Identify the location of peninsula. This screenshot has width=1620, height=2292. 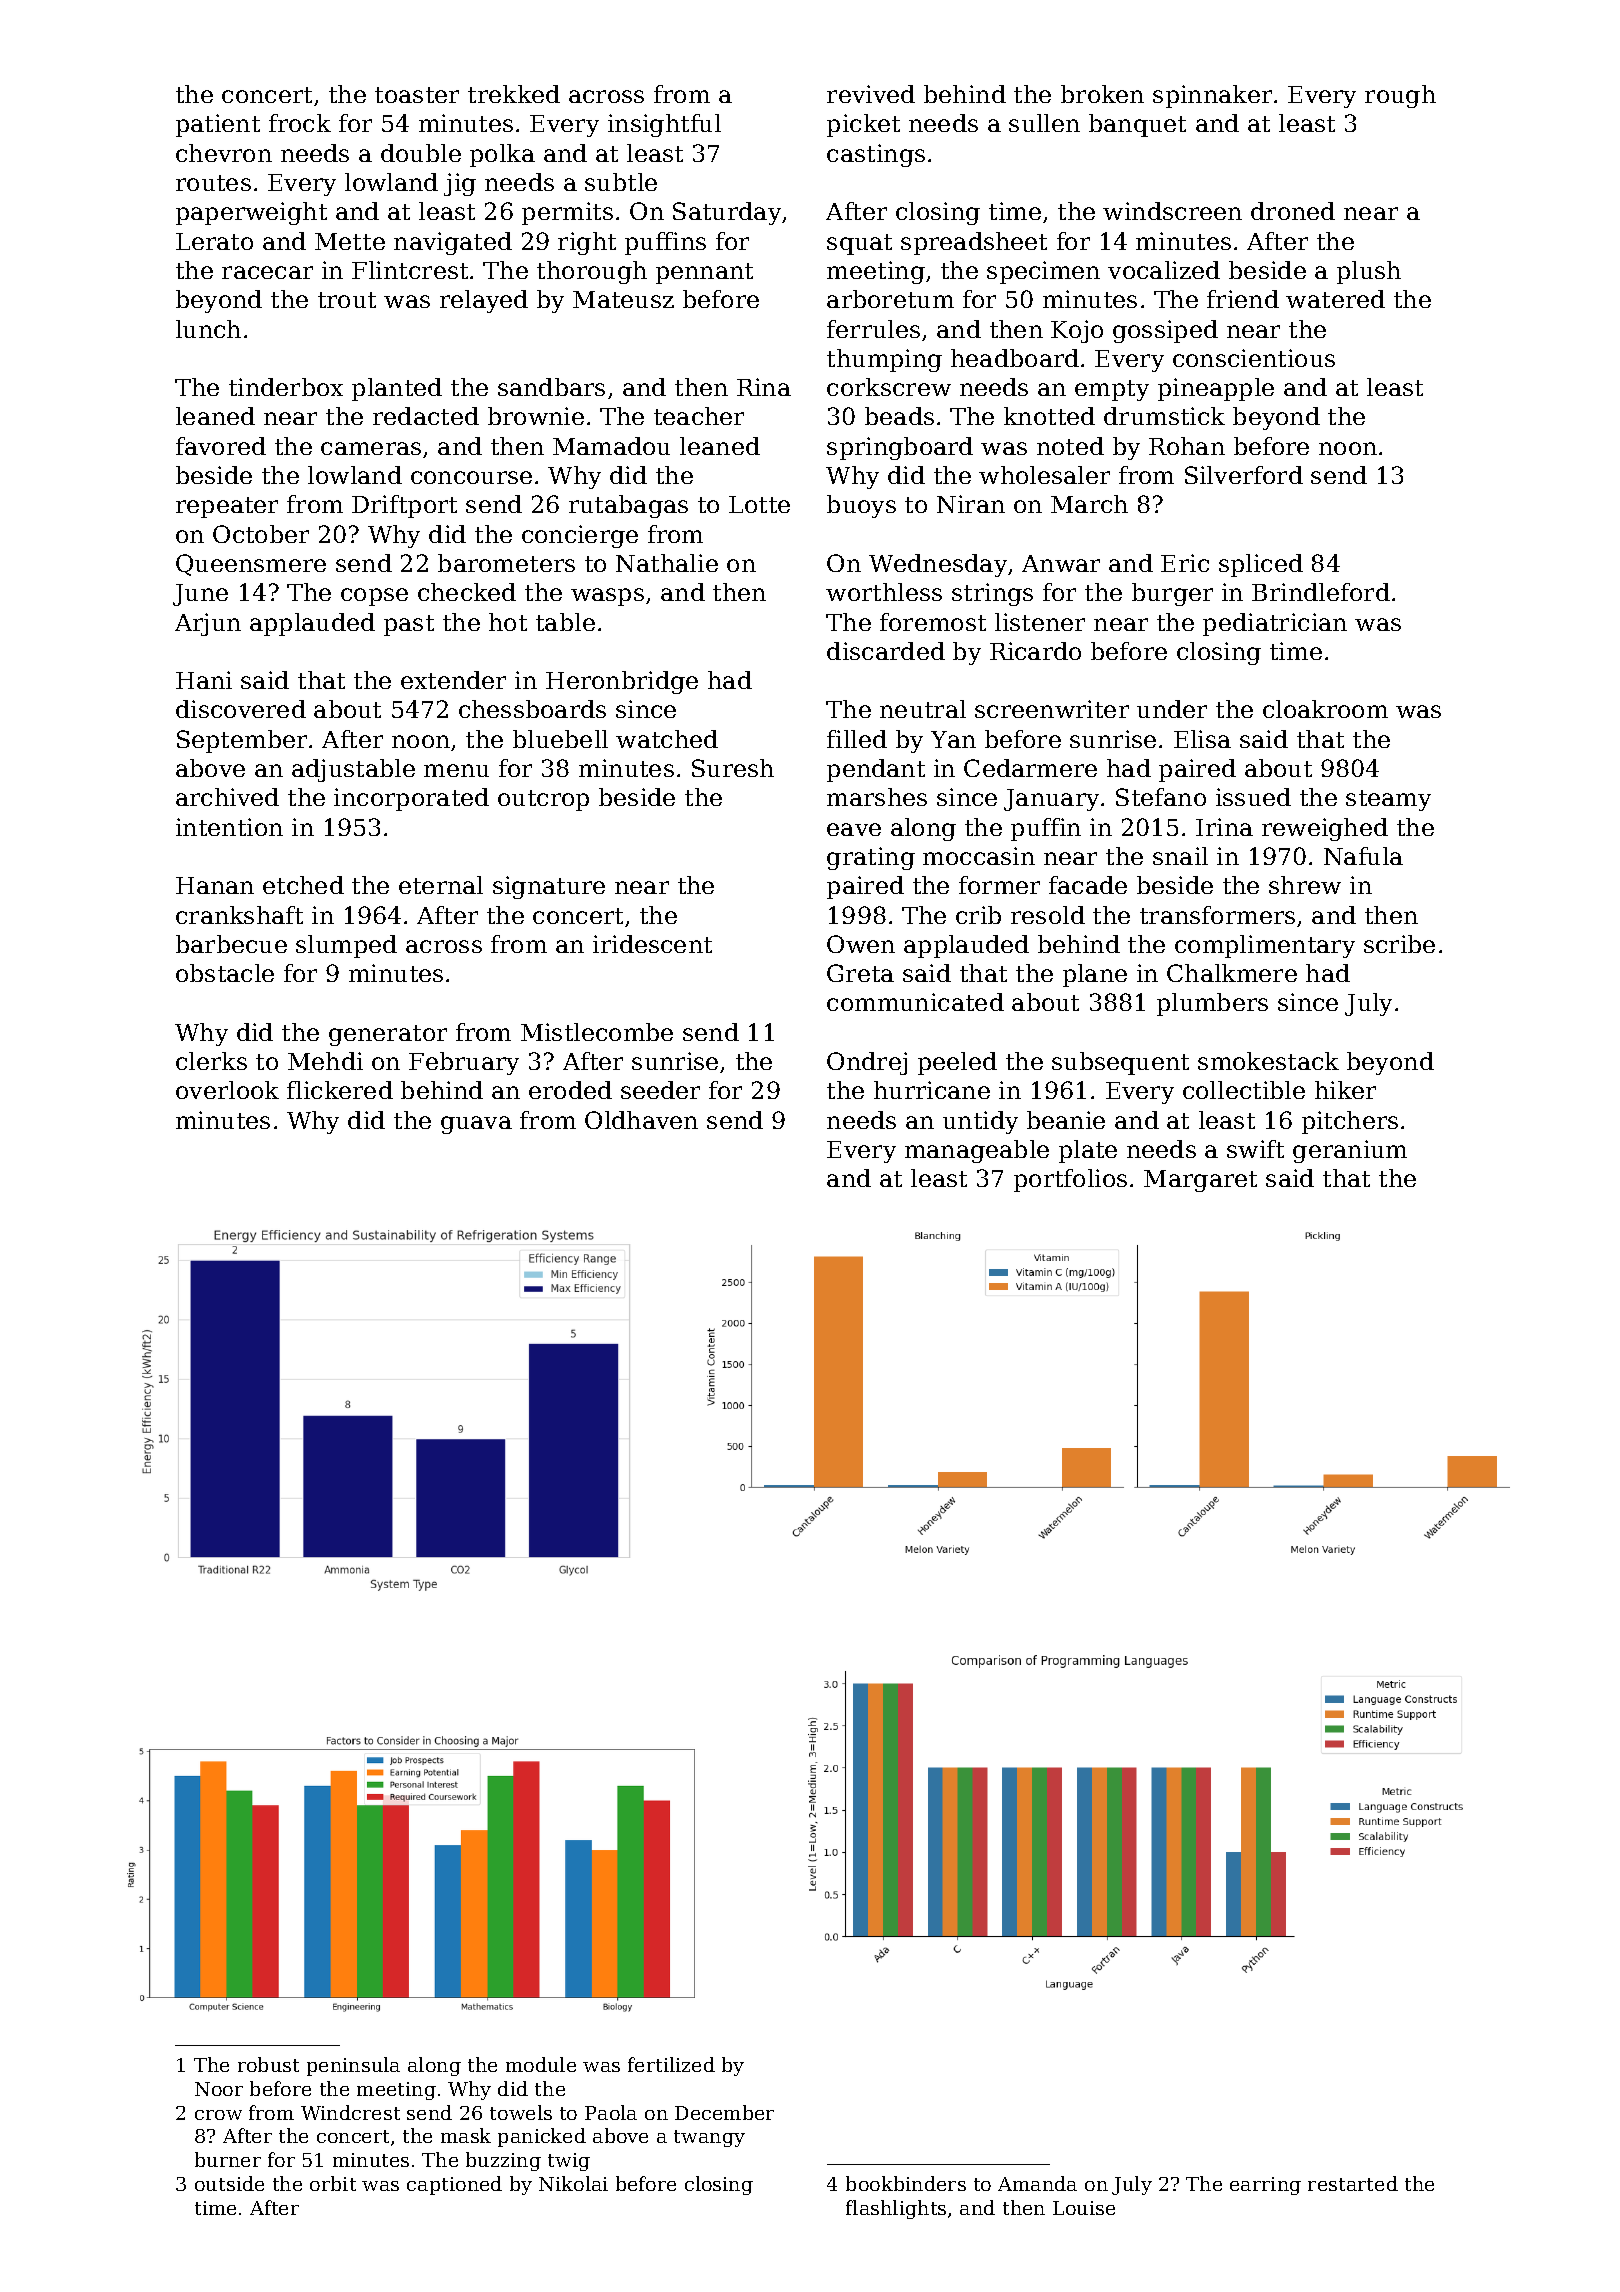
(353, 2066).
